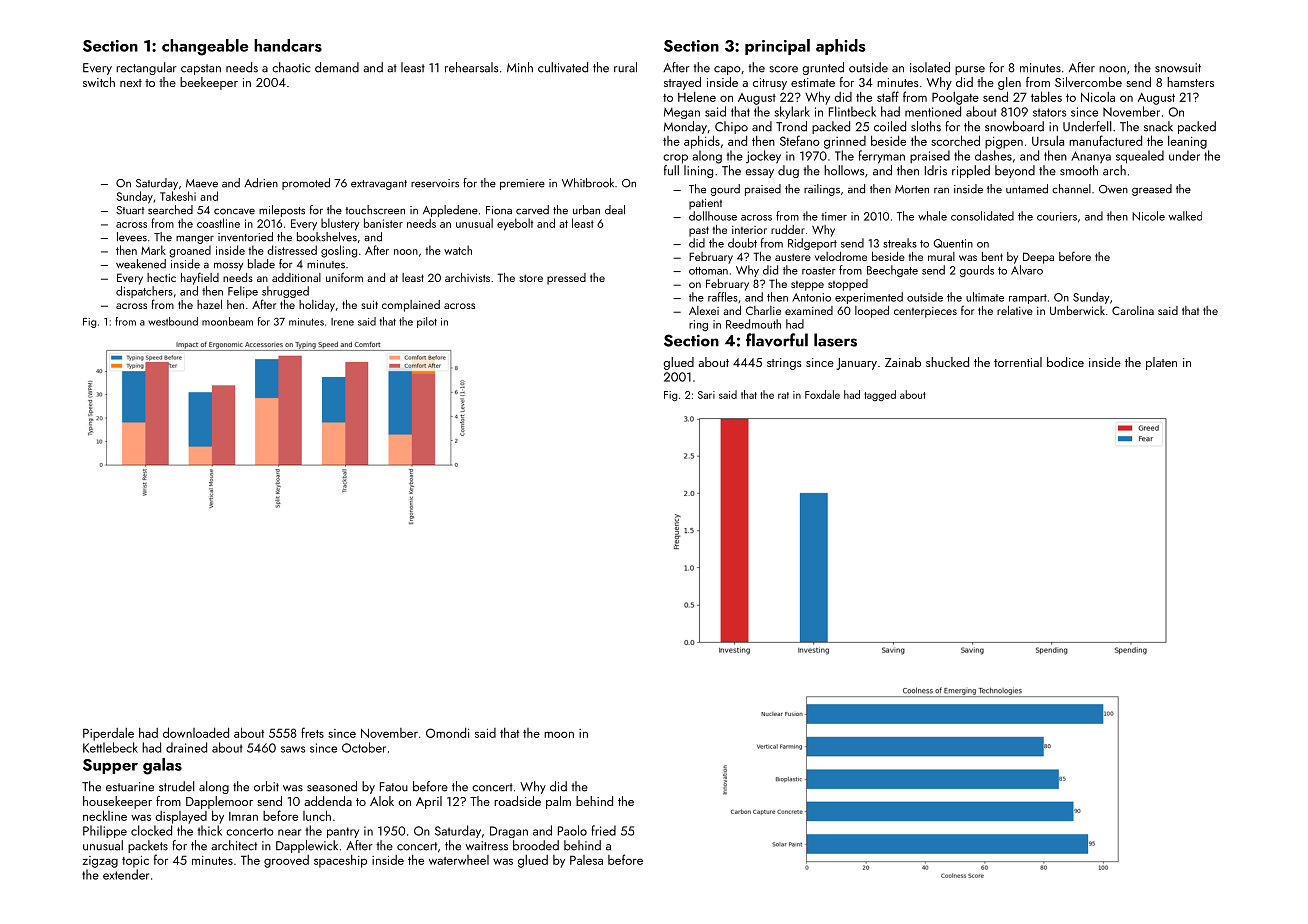 The image size is (1308, 924). What do you see at coordinates (822, 394) in the screenshot?
I see `Foxdale` at bounding box center [822, 394].
